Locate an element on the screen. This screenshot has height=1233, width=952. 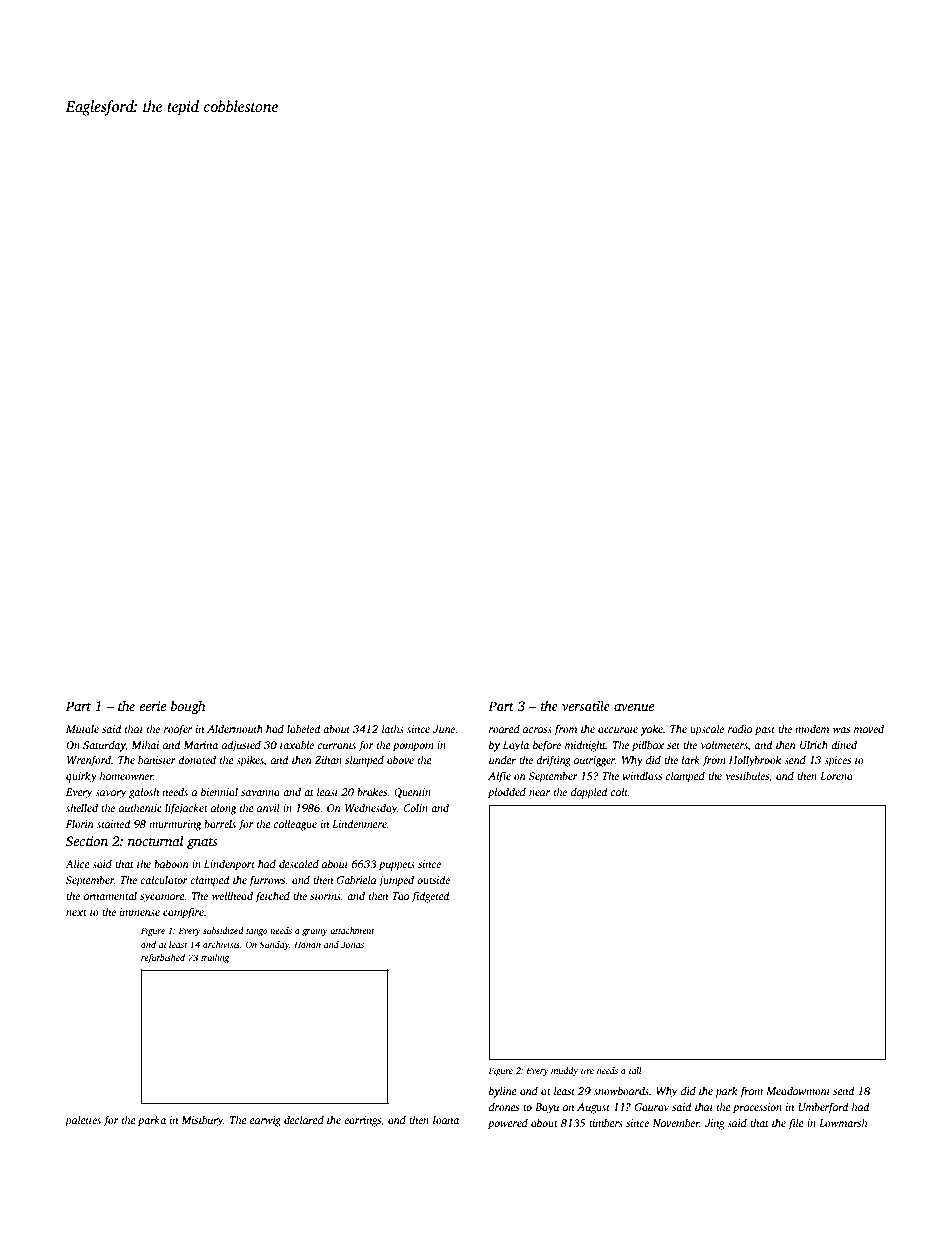
avenue is located at coordinates (634, 707).
